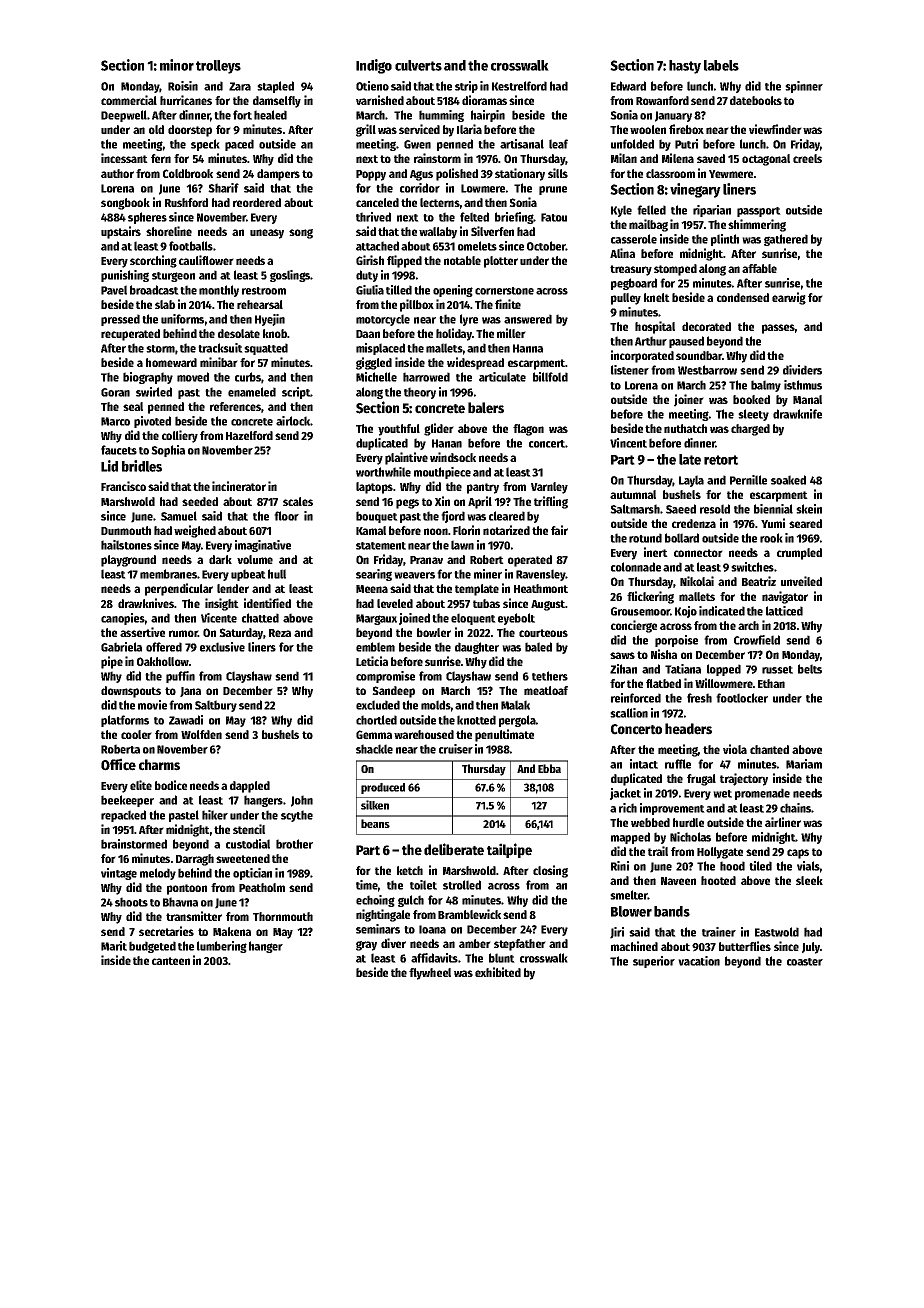  What do you see at coordinates (549, 488) in the screenshot?
I see `Varnley` at bounding box center [549, 488].
